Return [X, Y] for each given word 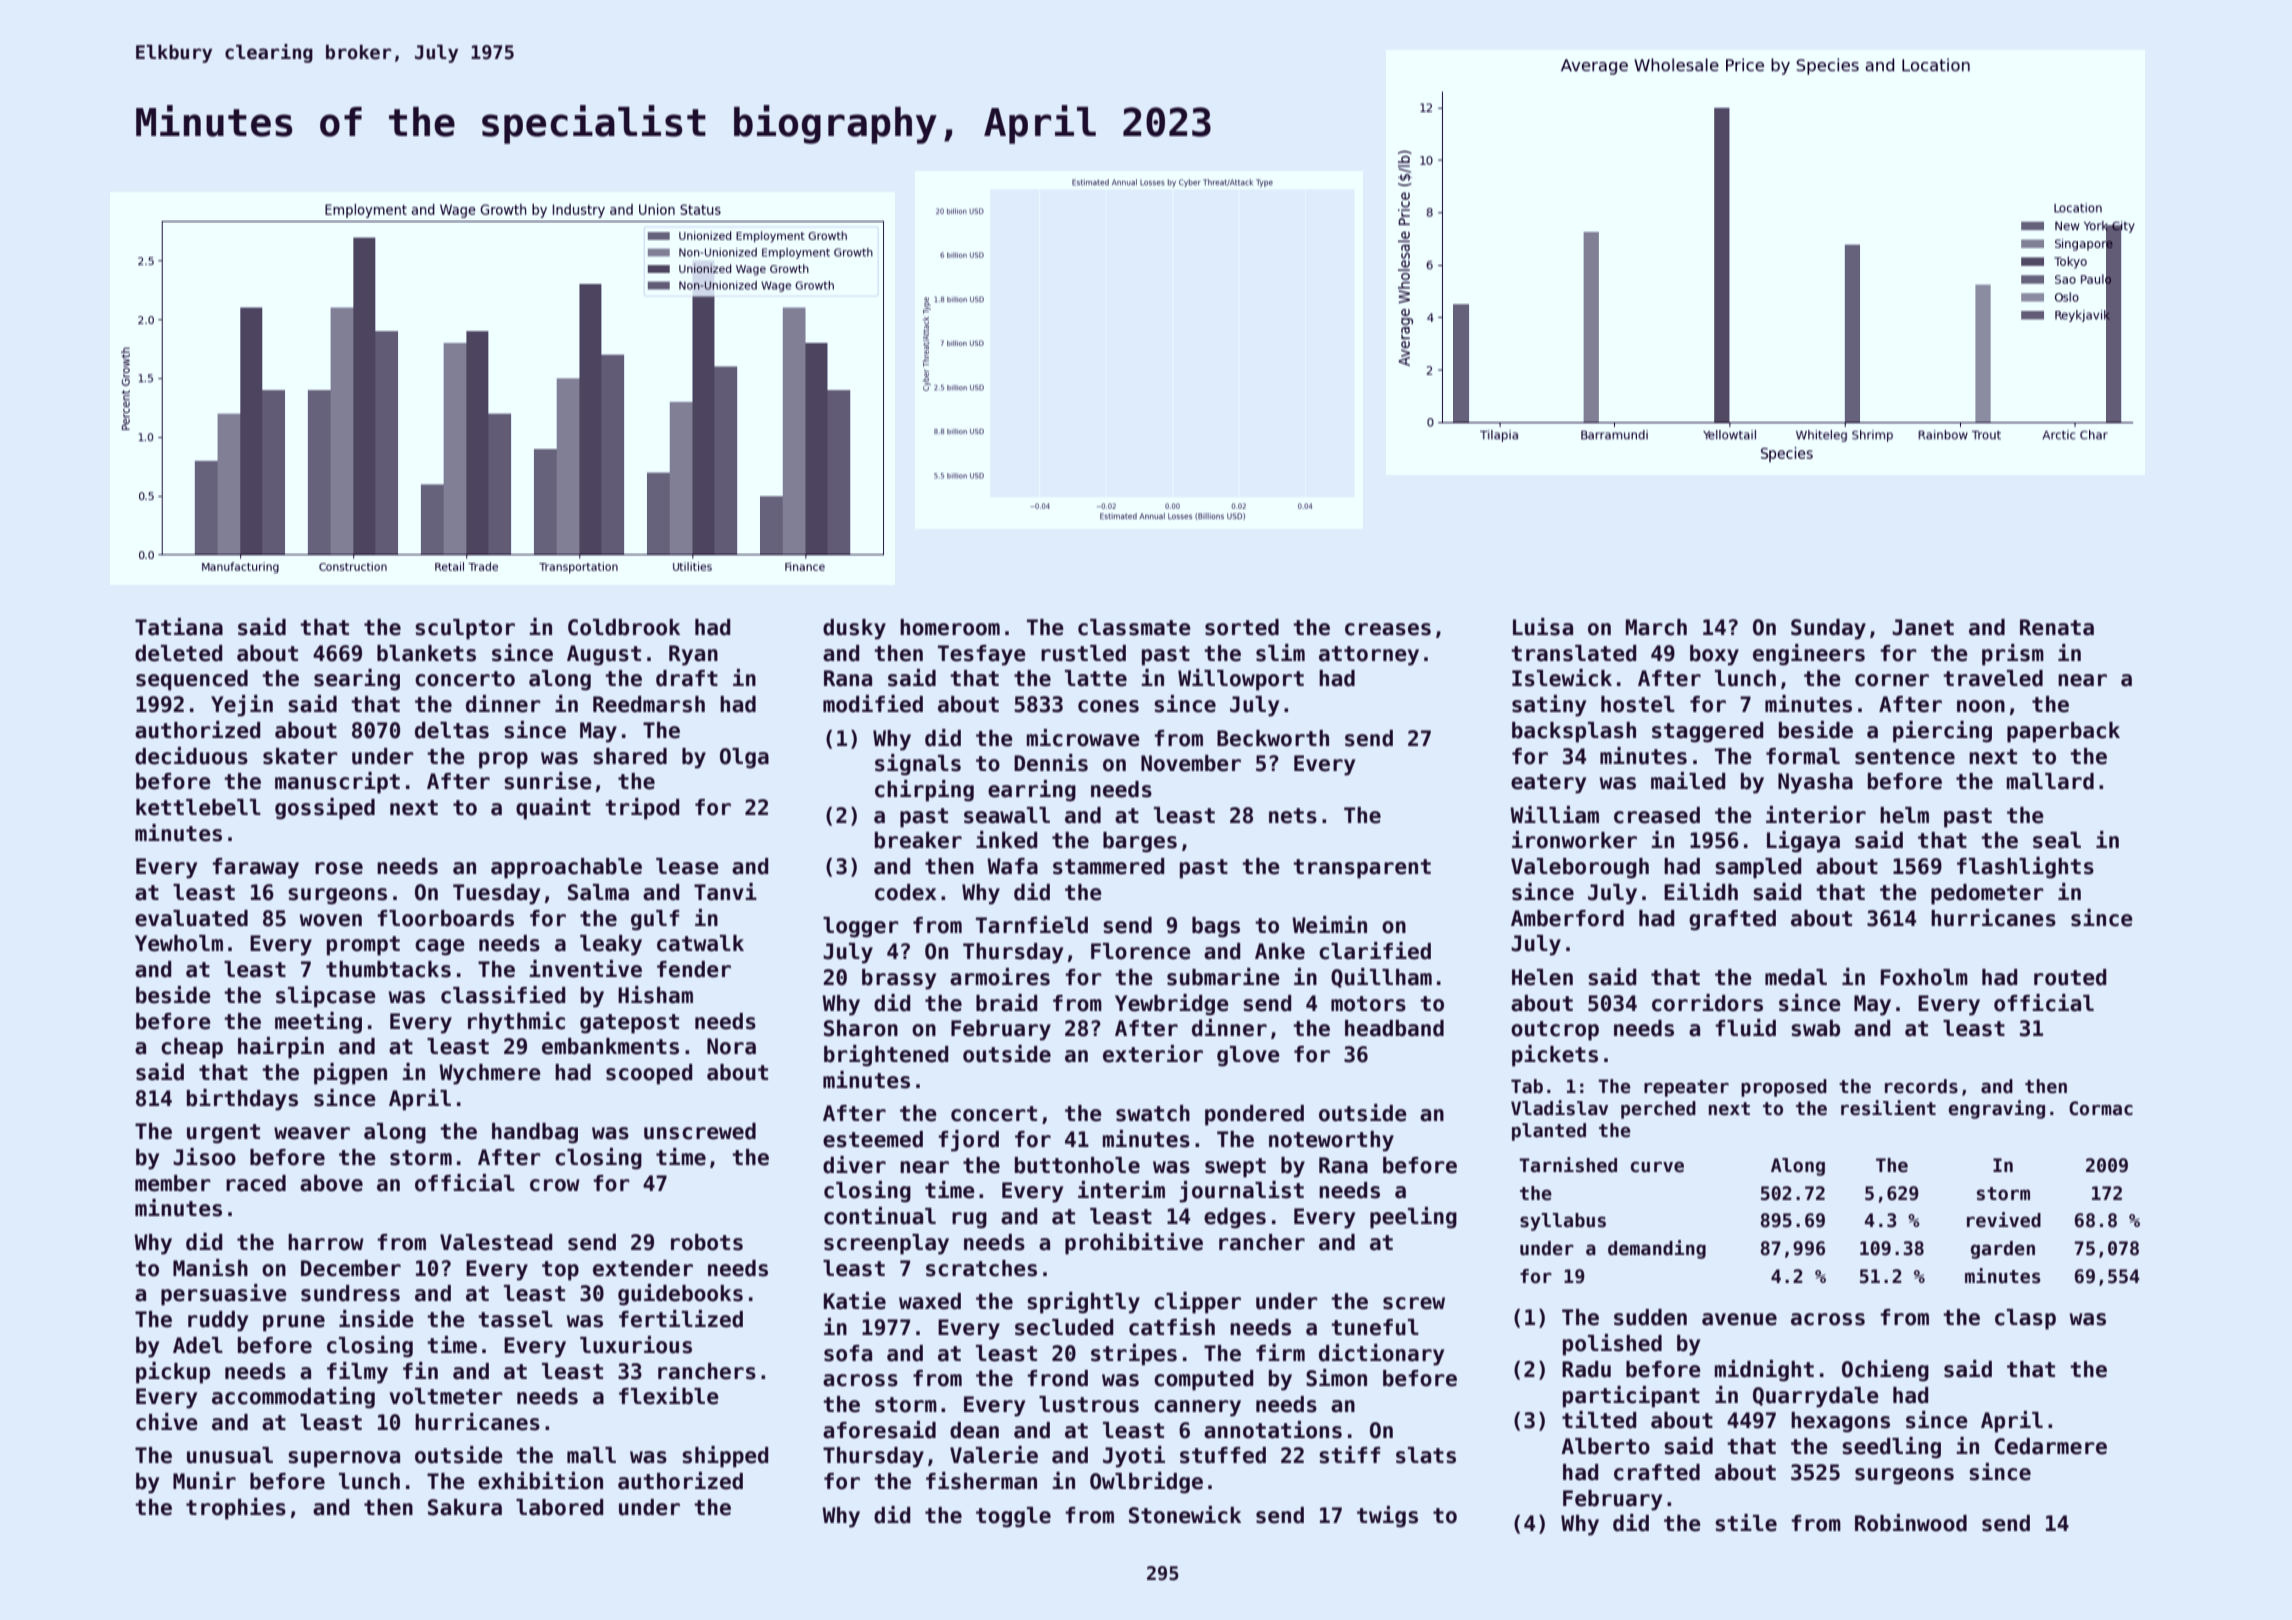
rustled [1083, 653]
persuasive [224, 1295]
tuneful [1375, 1327]
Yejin [242, 706]
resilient [1888, 1108]
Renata [2057, 627]
